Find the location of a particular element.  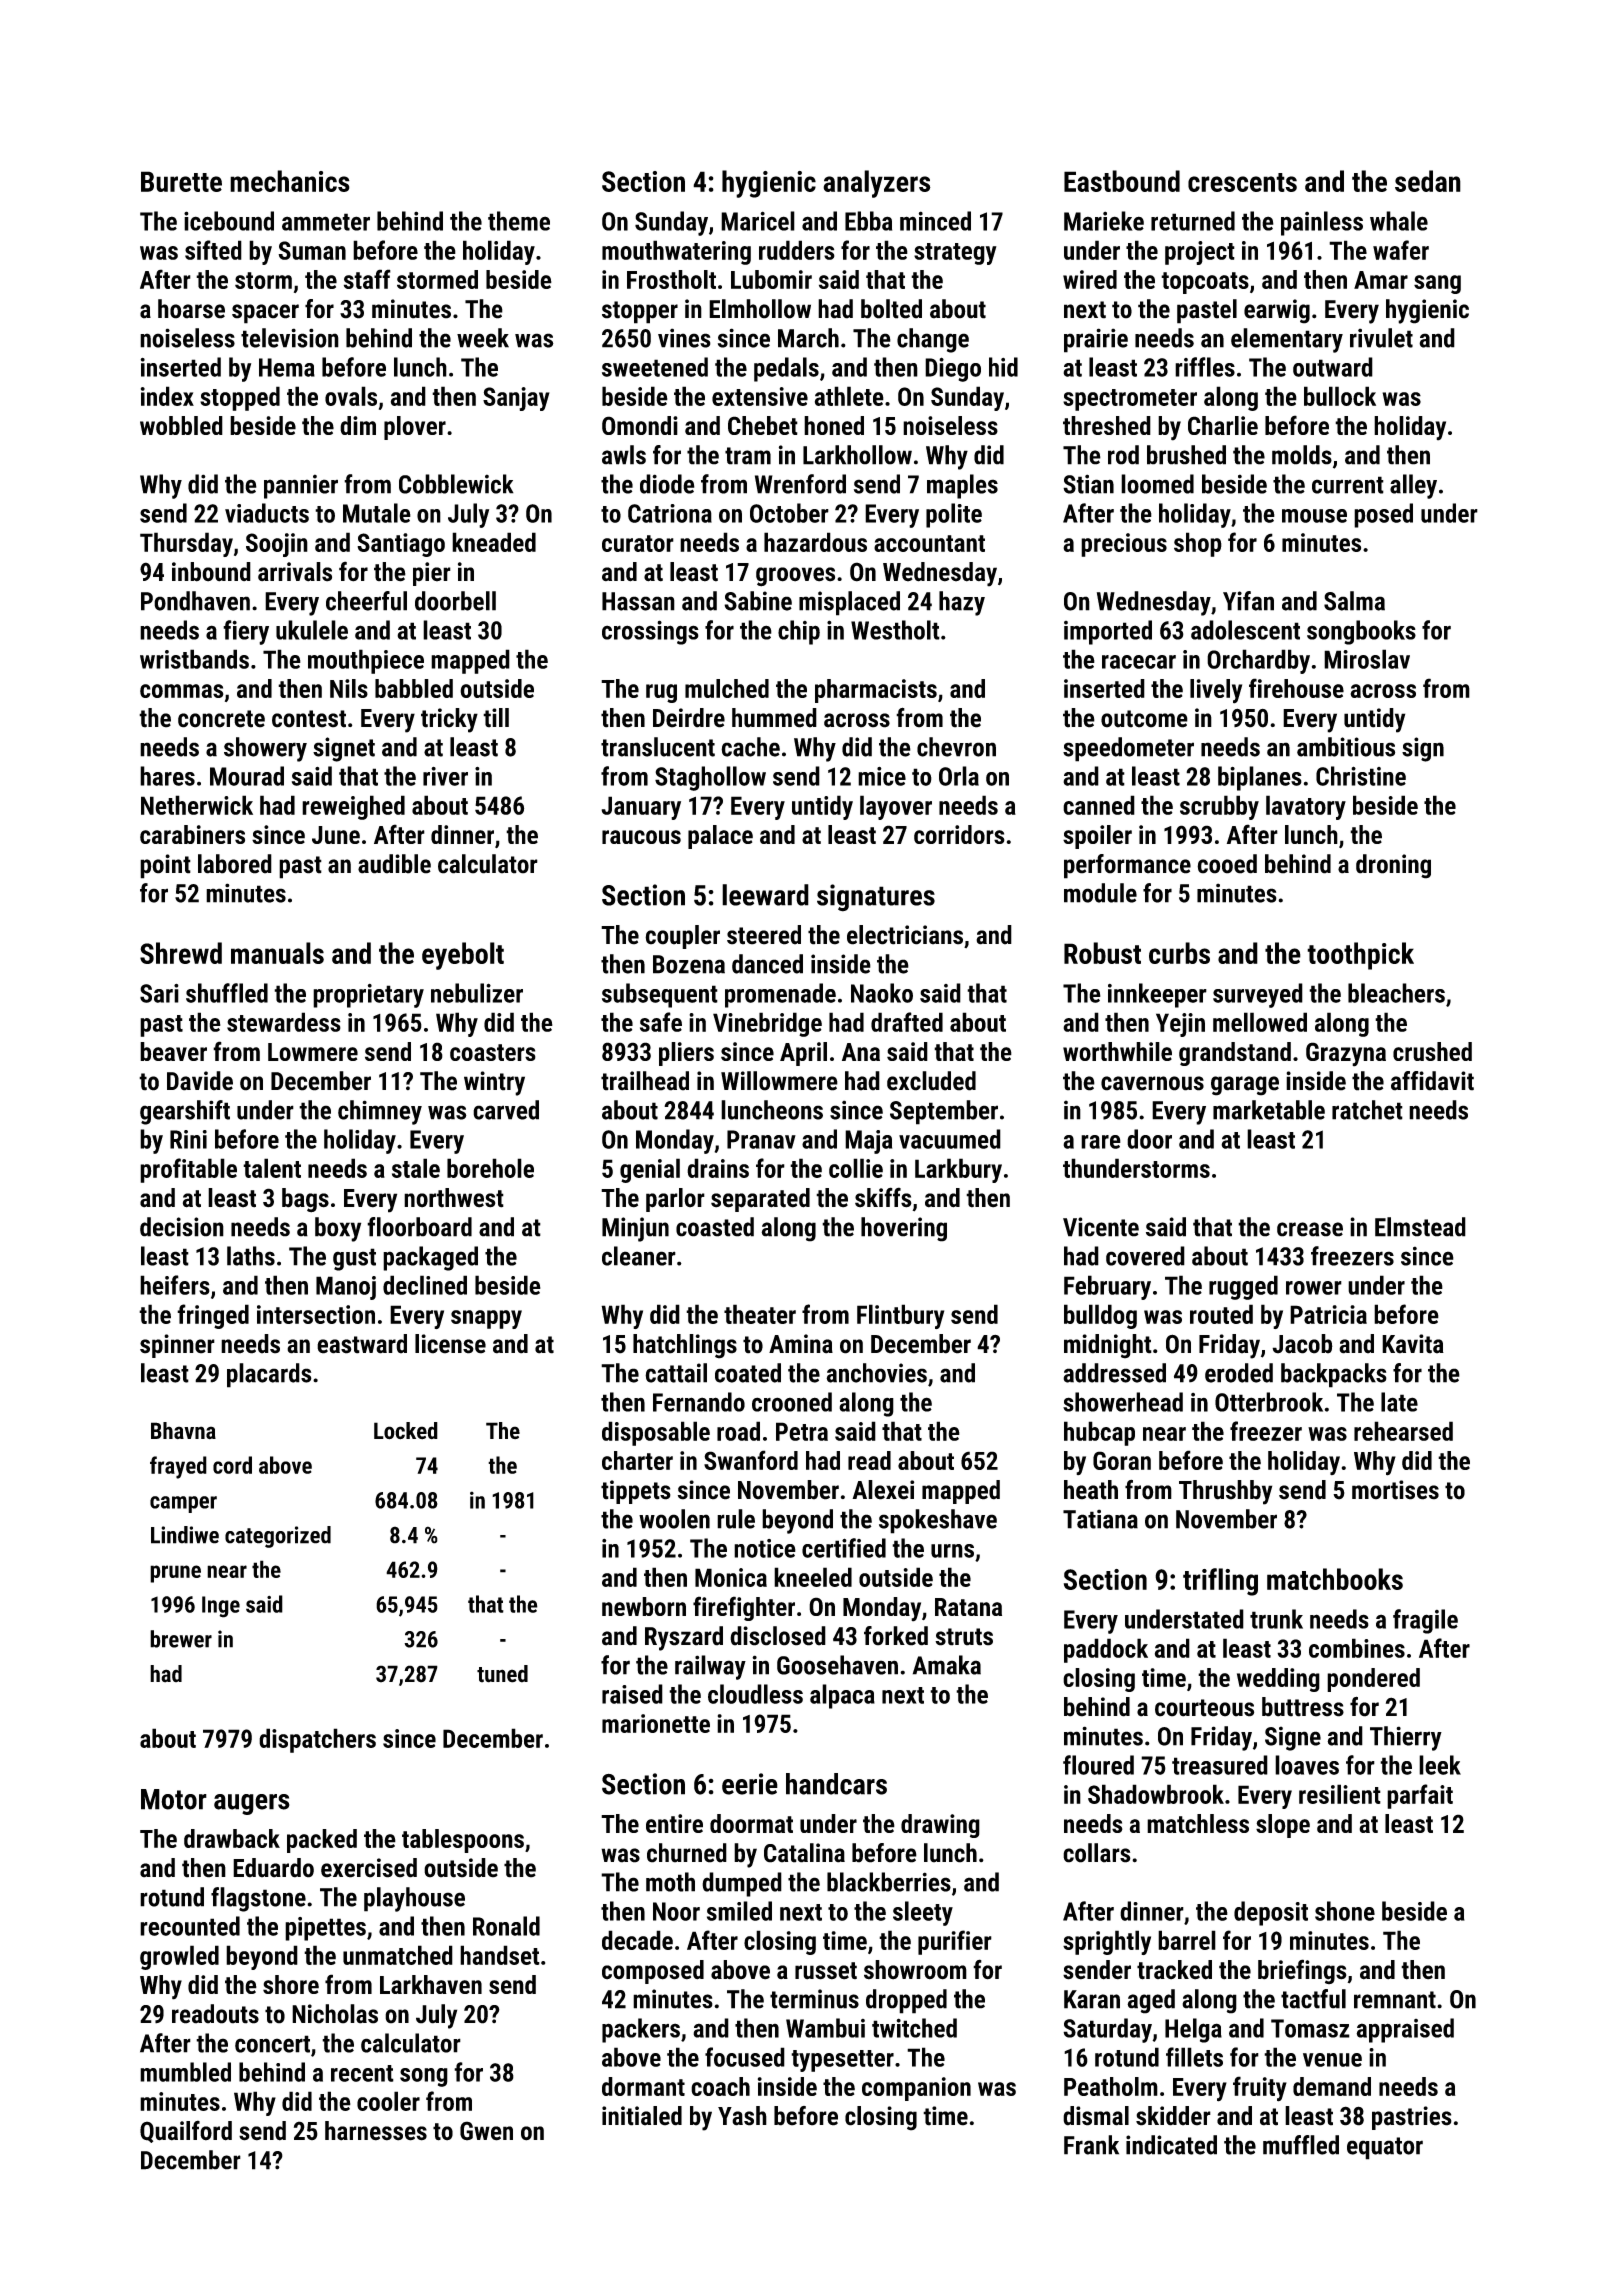

Quailford is located at coordinates (186, 2131).
